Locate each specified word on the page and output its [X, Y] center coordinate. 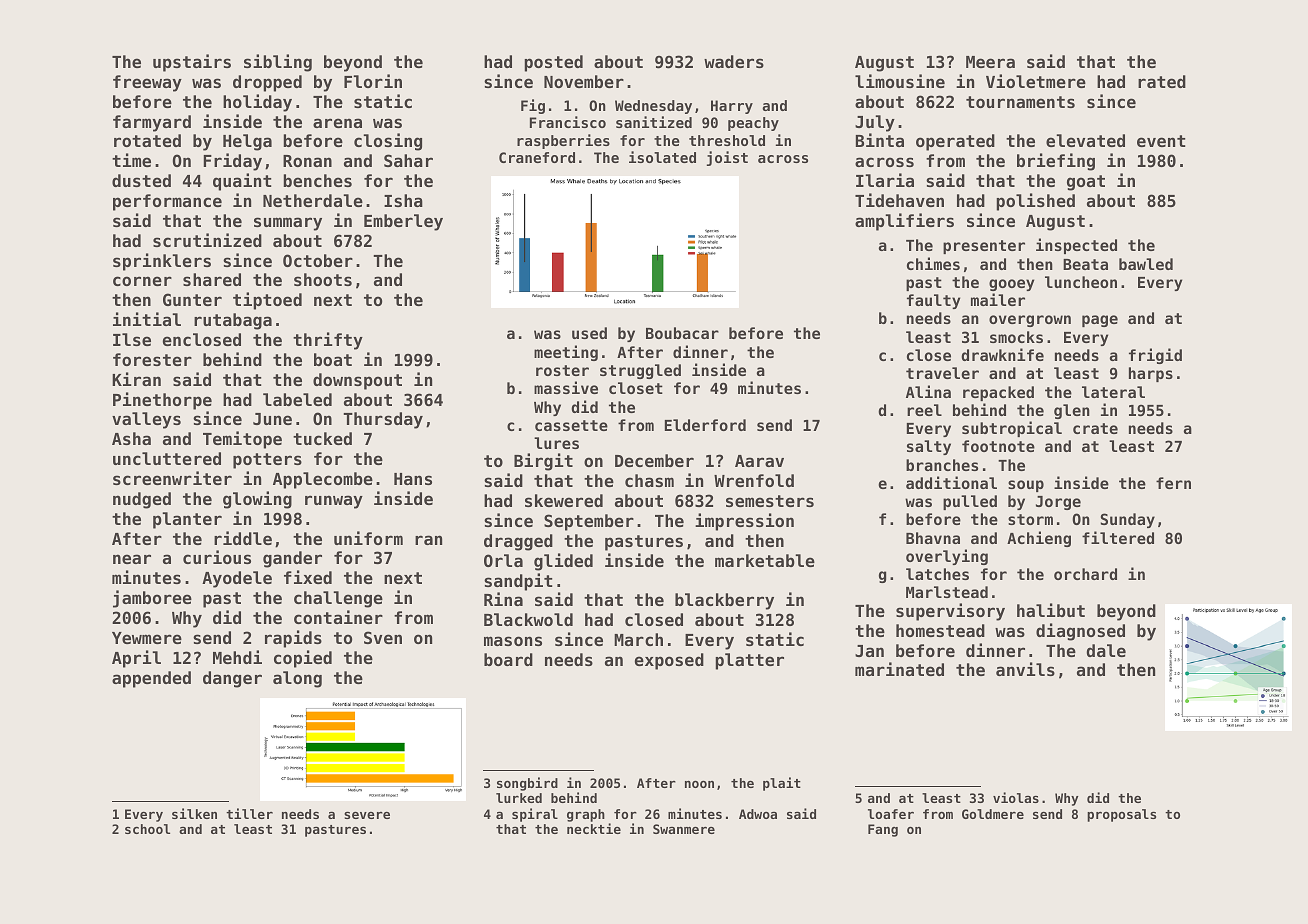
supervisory [950, 612]
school [147, 829]
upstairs [192, 63]
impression [744, 522]
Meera [990, 62]
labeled [297, 399]
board [508, 659]
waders [734, 61]
